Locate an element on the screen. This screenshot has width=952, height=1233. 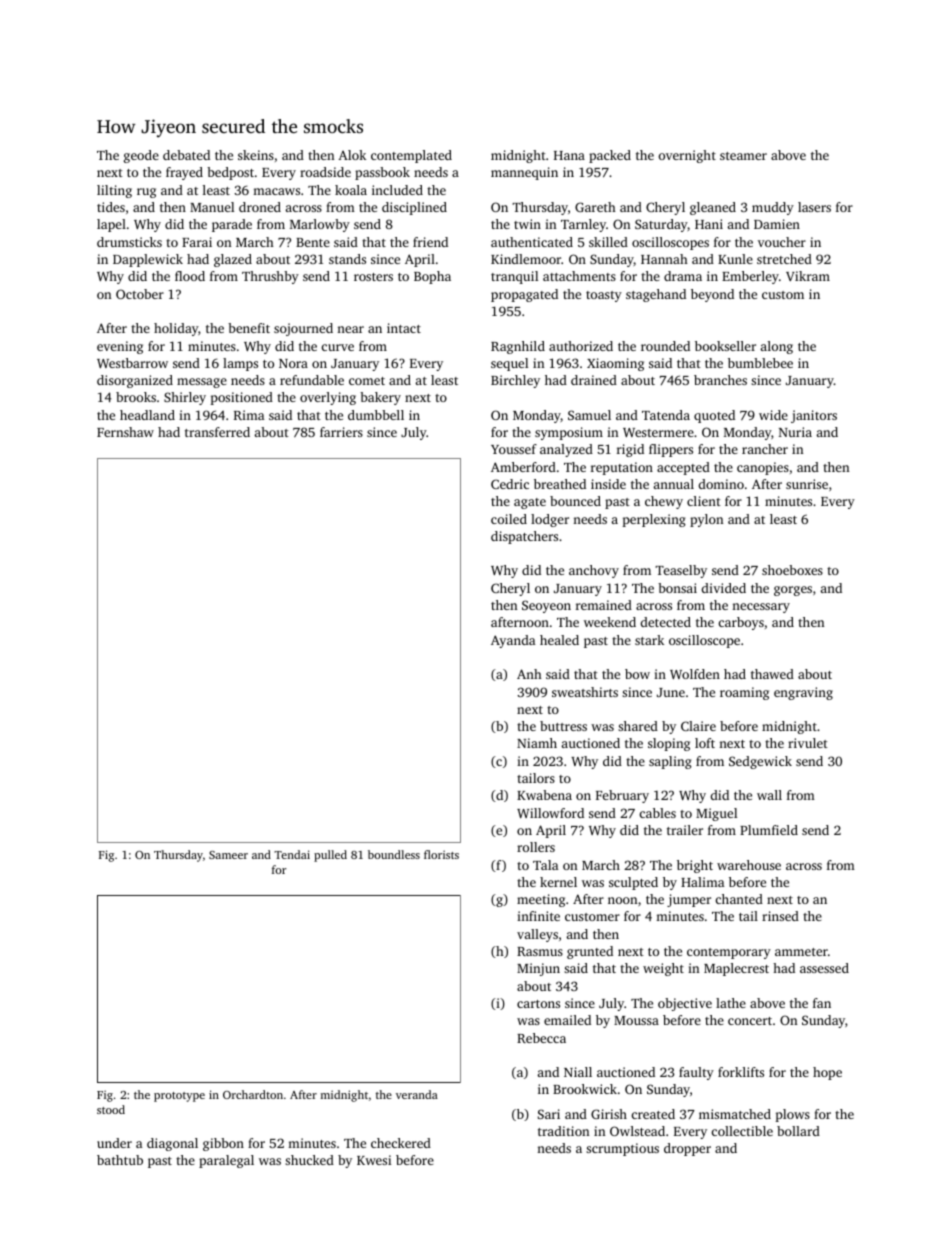
transferred is located at coordinates (217, 432).
